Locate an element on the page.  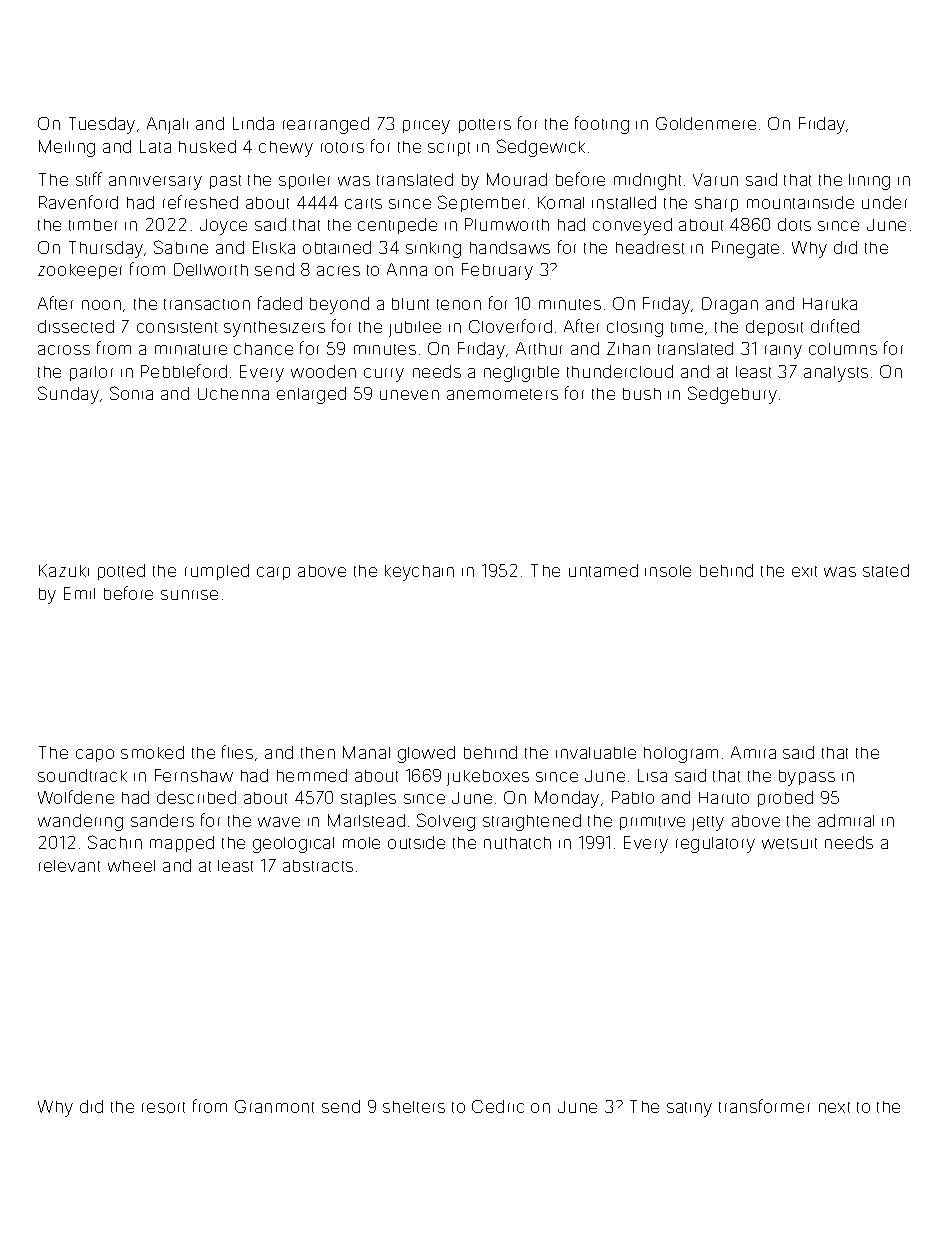
untamed is located at coordinates (603, 570).
